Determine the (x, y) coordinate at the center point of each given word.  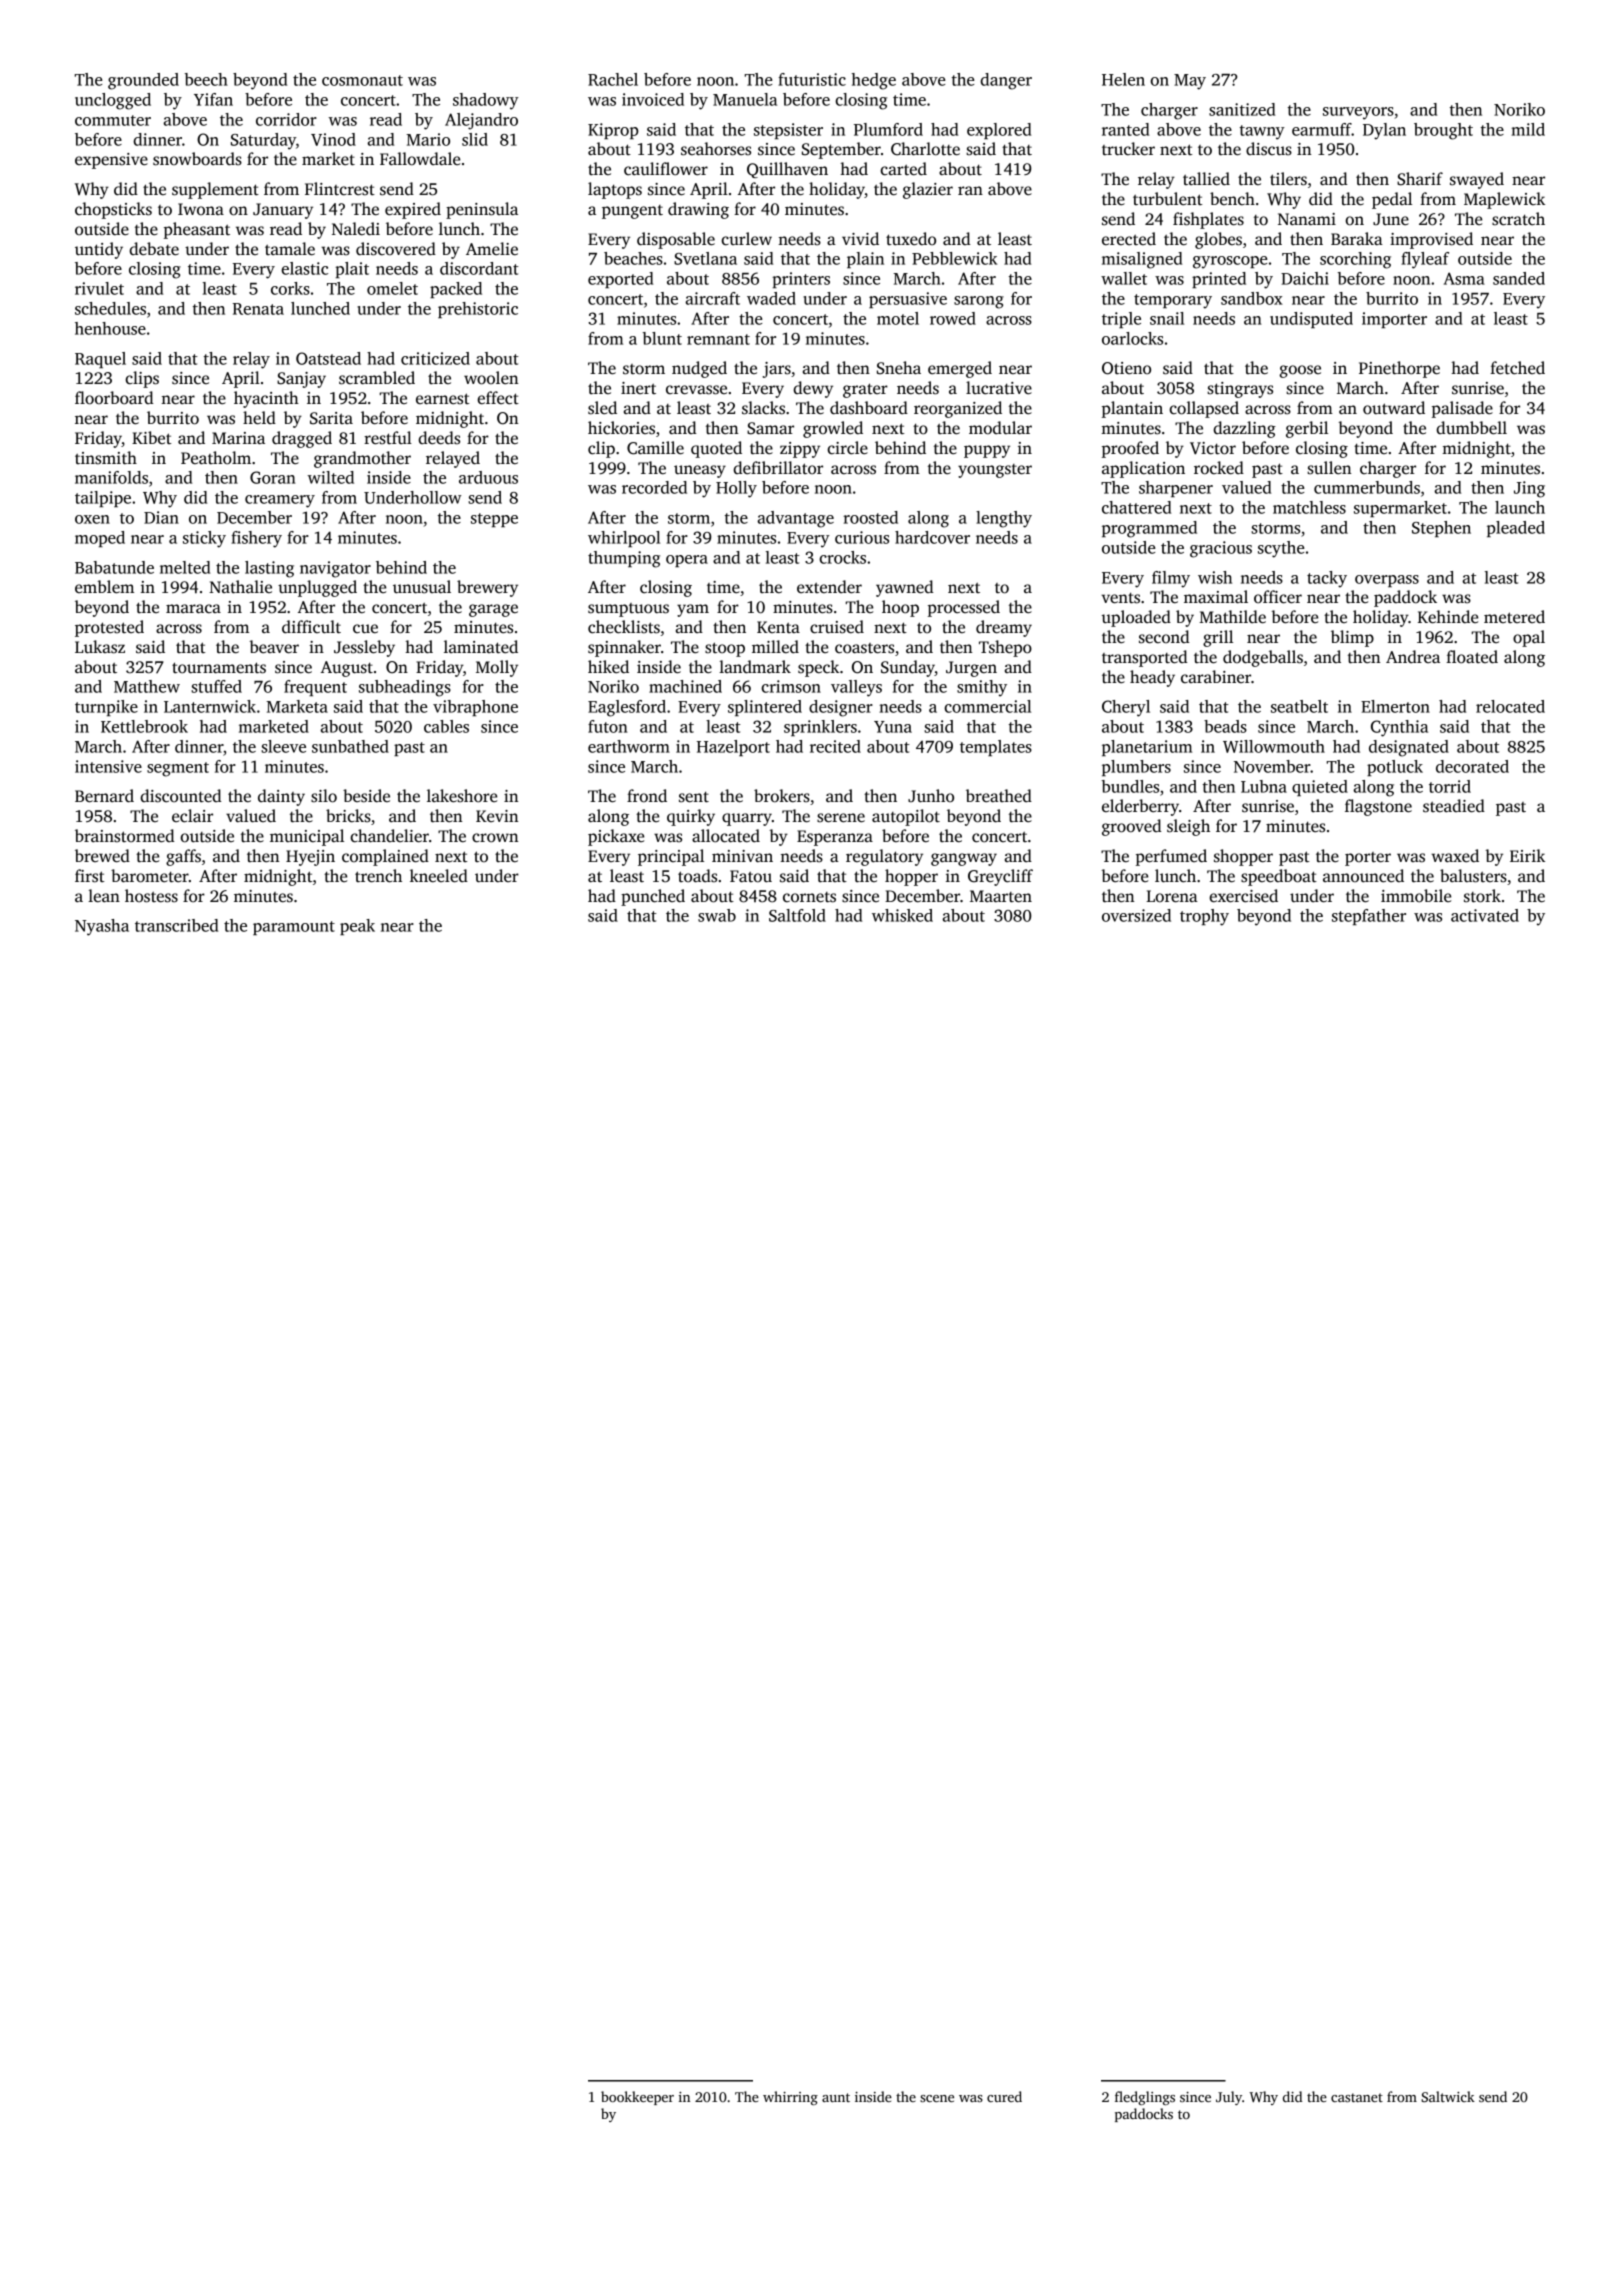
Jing (1529, 489)
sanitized (1242, 109)
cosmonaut (362, 80)
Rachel (613, 79)
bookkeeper (637, 2098)
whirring (790, 2098)
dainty (281, 797)
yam (693, 610)
